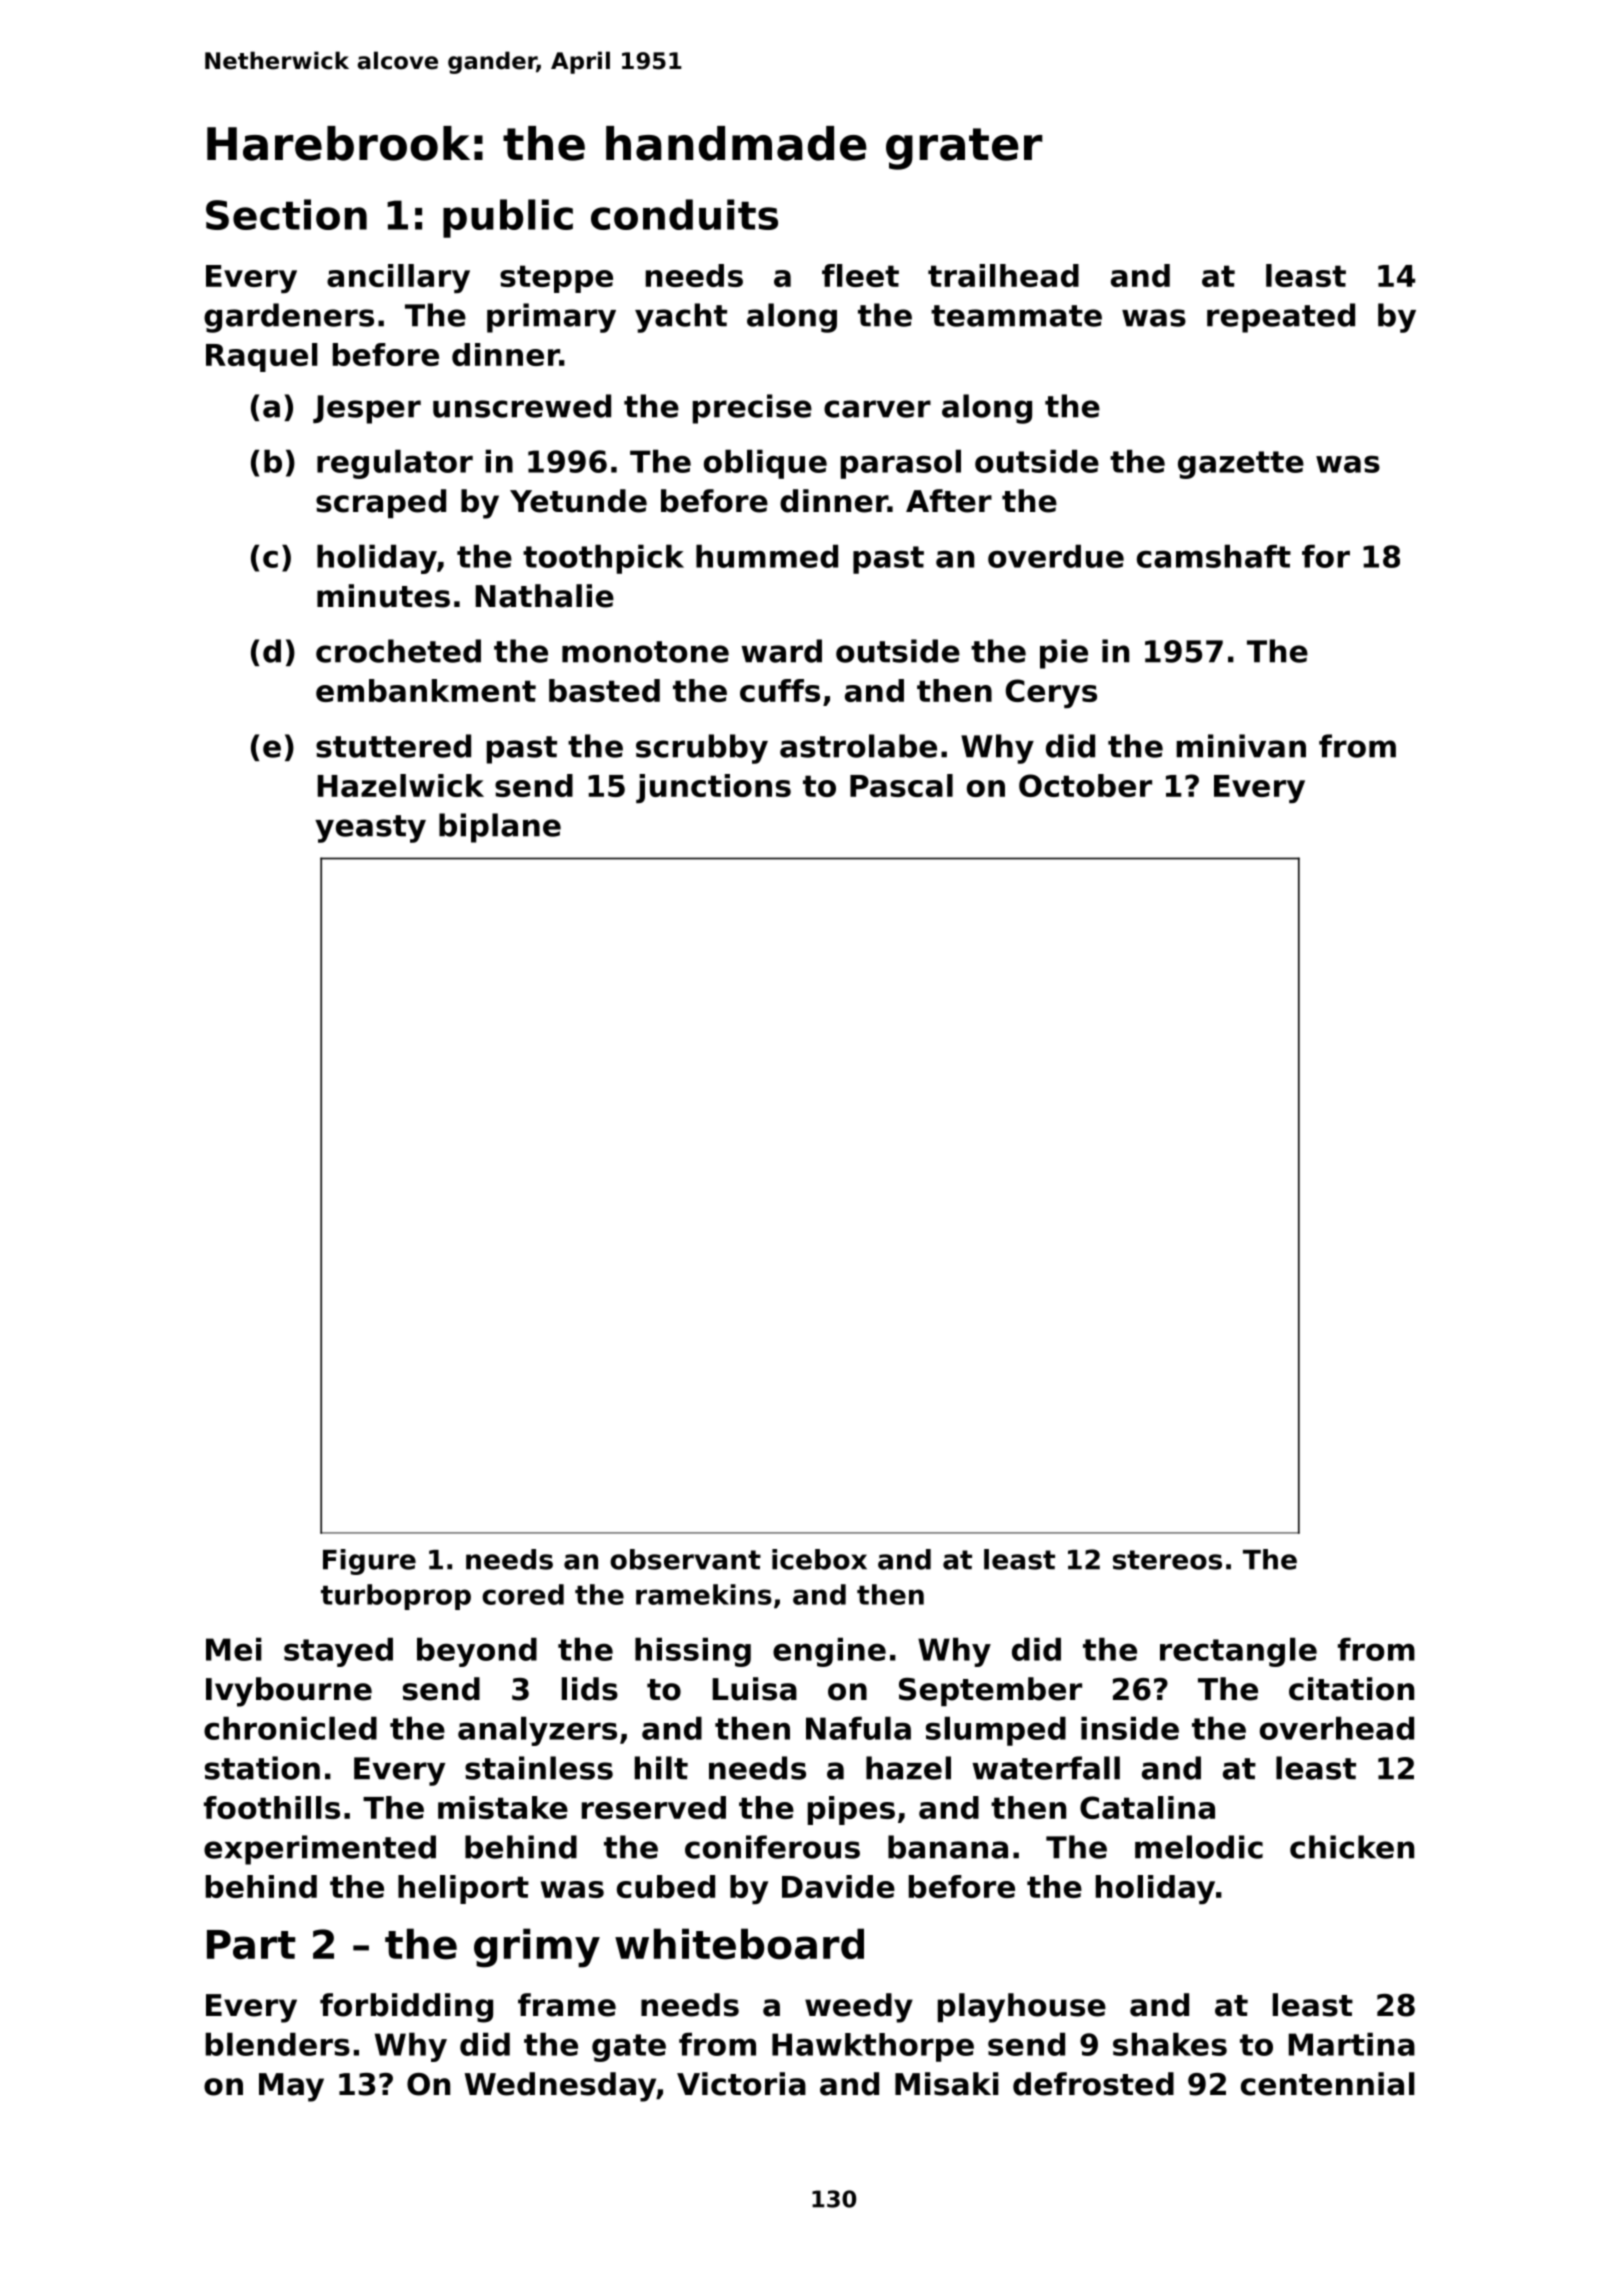 This screenshot has height=2292, width=1620. What do you see at coordinates (1241, 746) in the screenshot?
I see `minivan` at bounding box center [1241, 746].
